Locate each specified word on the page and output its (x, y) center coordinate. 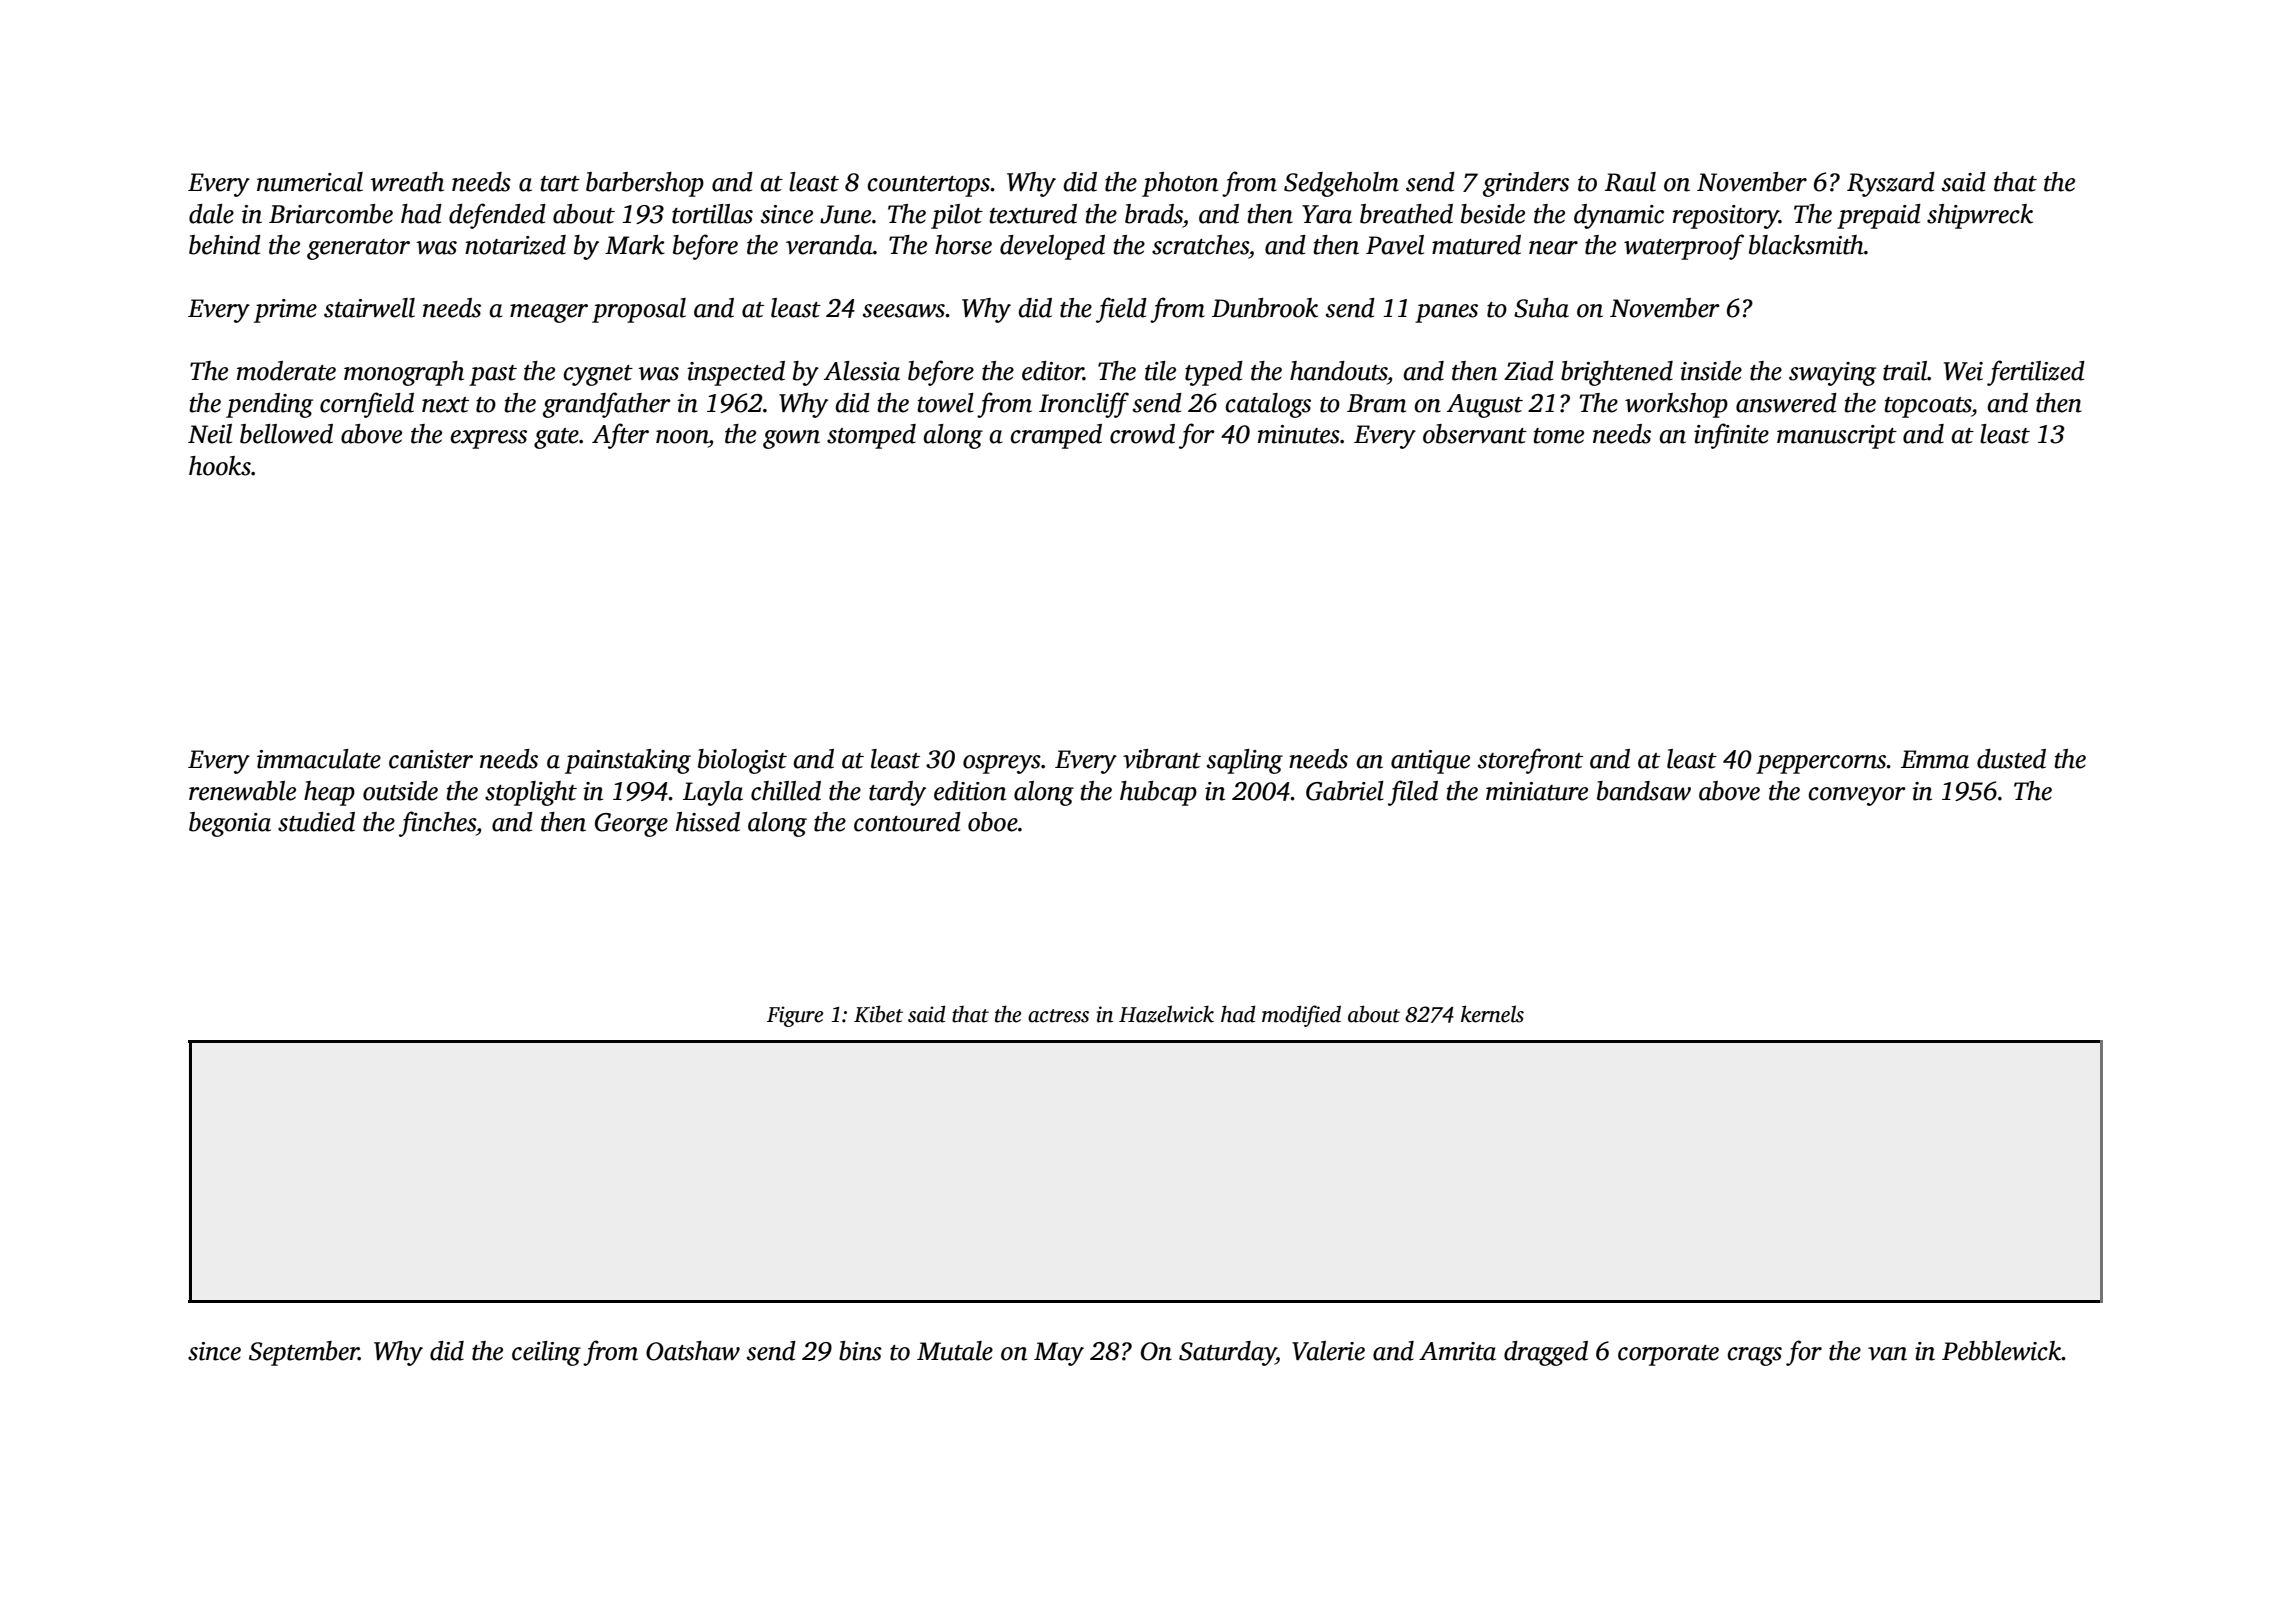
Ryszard (1891, 184)
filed (1413, 793)
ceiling (546, 1353)
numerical (310, 182)
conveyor (1857, 796)
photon (1180, 184)
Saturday (1227, 1353)
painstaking (628, 761)
